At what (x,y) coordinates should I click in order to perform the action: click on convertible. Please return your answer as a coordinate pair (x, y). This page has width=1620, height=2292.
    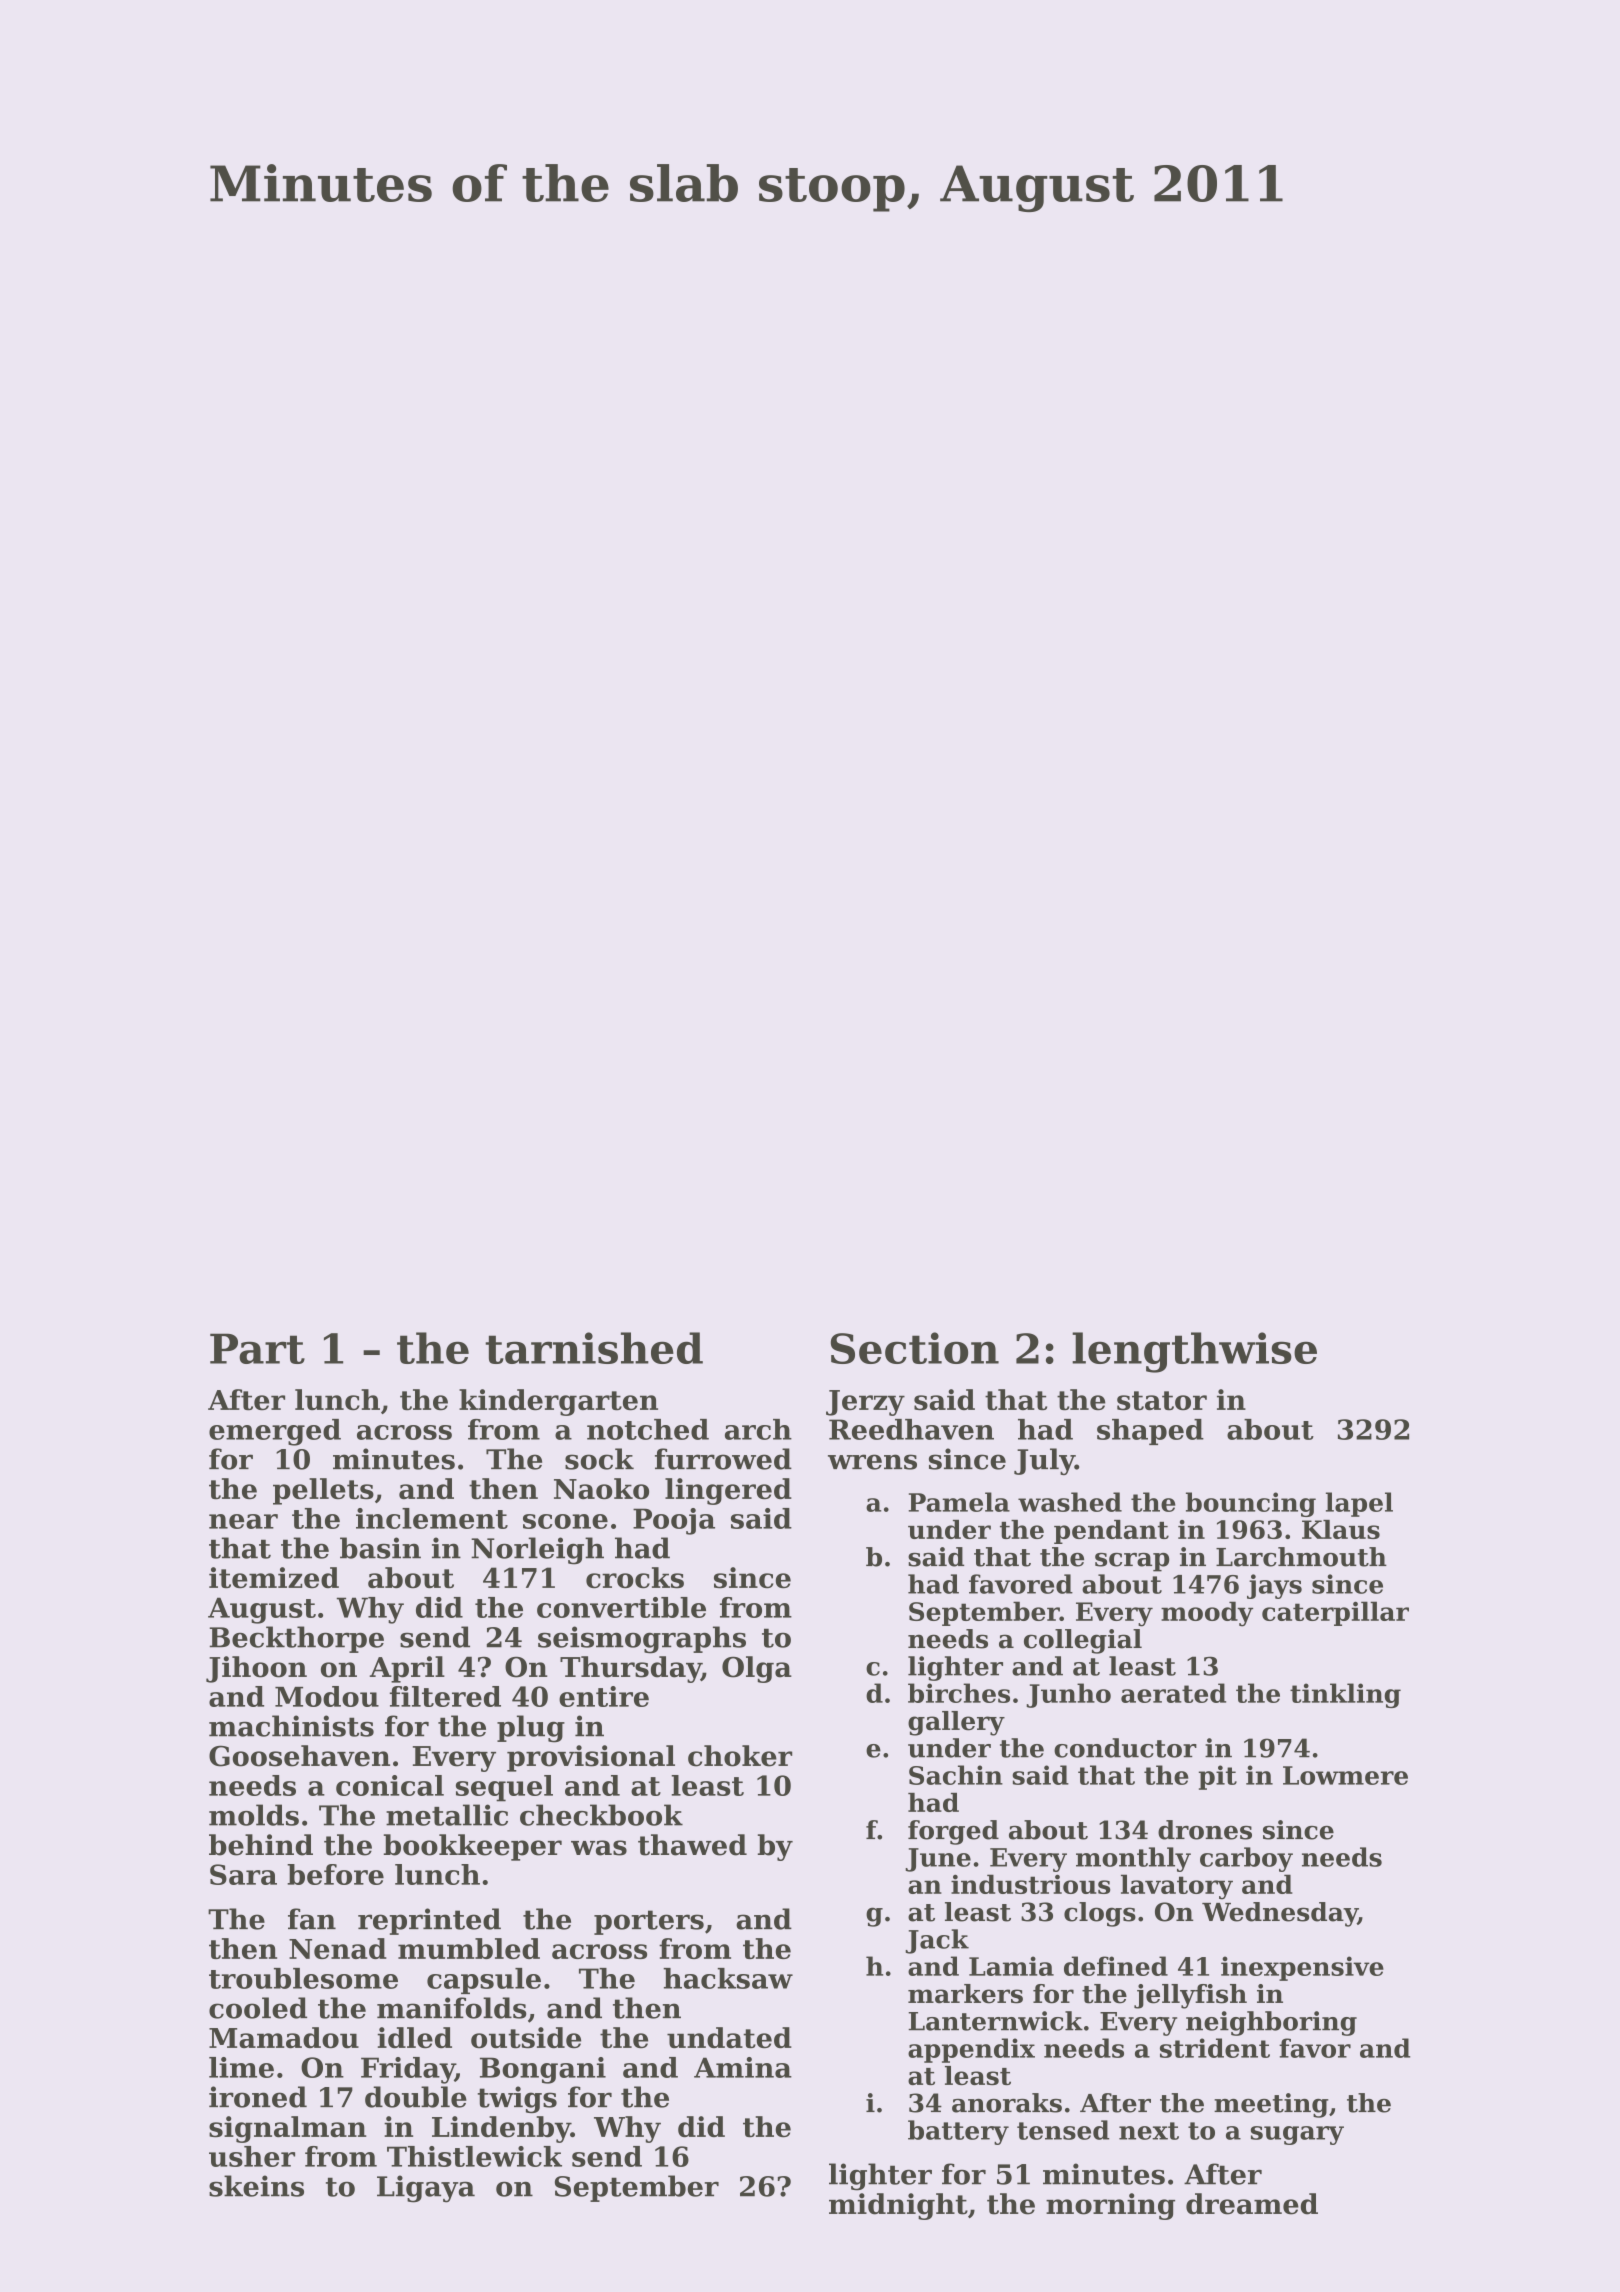
    Looking at the image, I should click on (621, 1607).
